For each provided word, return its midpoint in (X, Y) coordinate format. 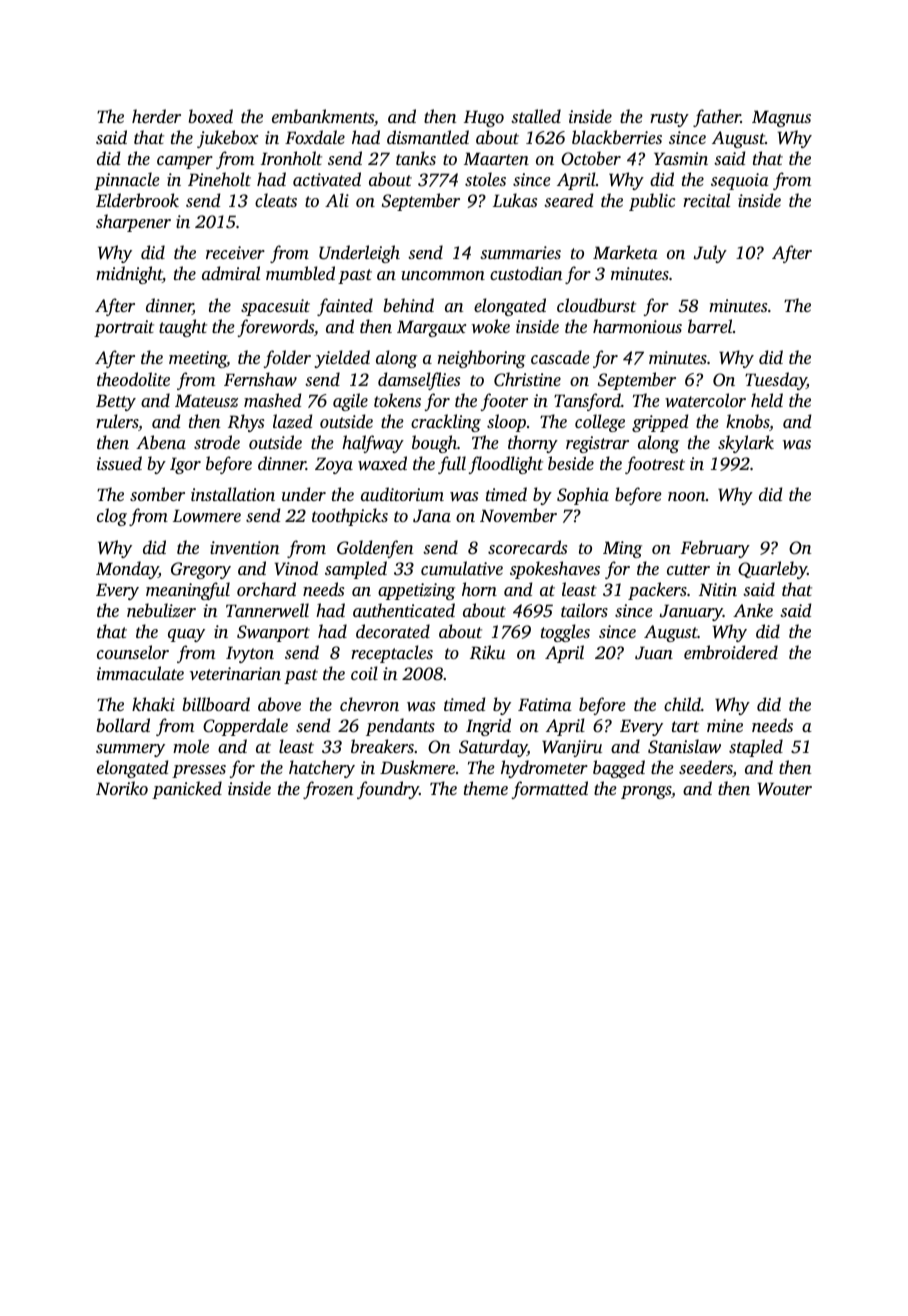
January (691, 612)
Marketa (625, 252)
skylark (746, 444)
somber (157, 494)
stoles (485, 179)
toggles (565, 633)
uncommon (443, 275)
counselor (133, 652)
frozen (328, 790)
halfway (373, 444)
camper (185, 162)
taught (183, 328)
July (710, 254)
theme (486, 788)
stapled (756, 748)
